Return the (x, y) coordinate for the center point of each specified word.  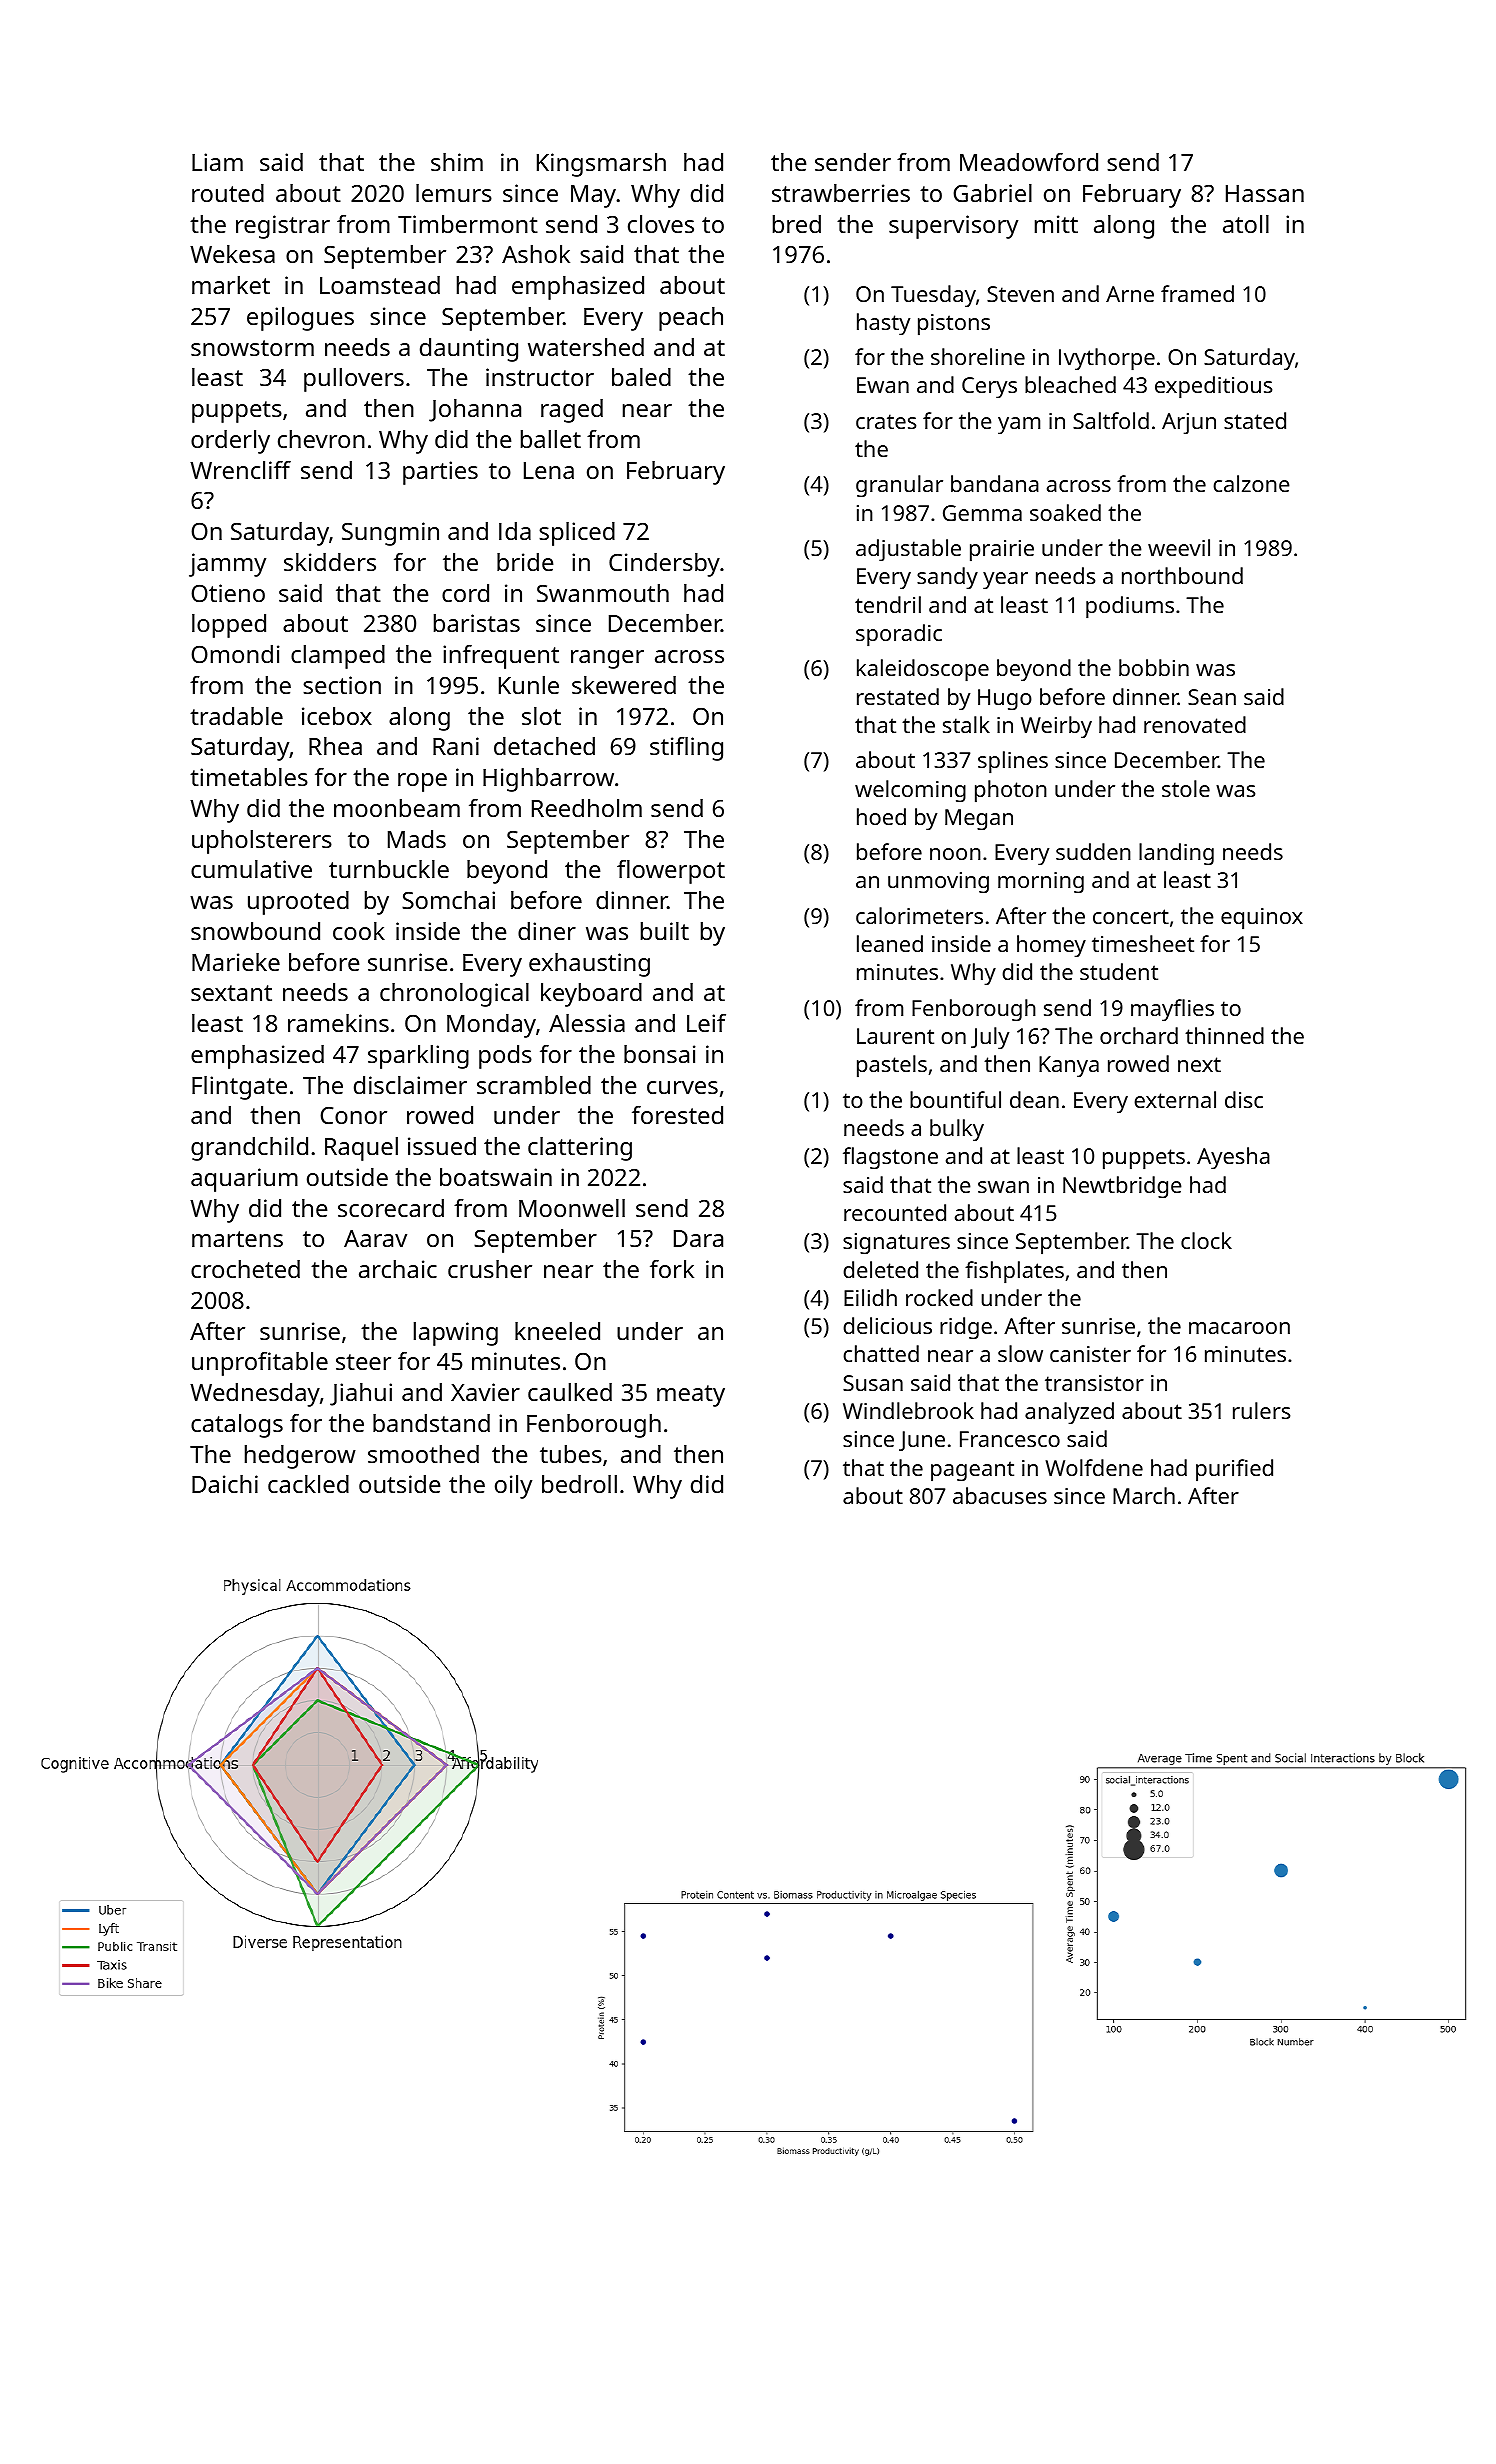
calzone (1251, 483)
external (1175, 1099)
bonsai (660, 1054)
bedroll (579, 1484)
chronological (454, 995)
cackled (308, 1484)
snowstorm (252, 348)
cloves (661, 224)
